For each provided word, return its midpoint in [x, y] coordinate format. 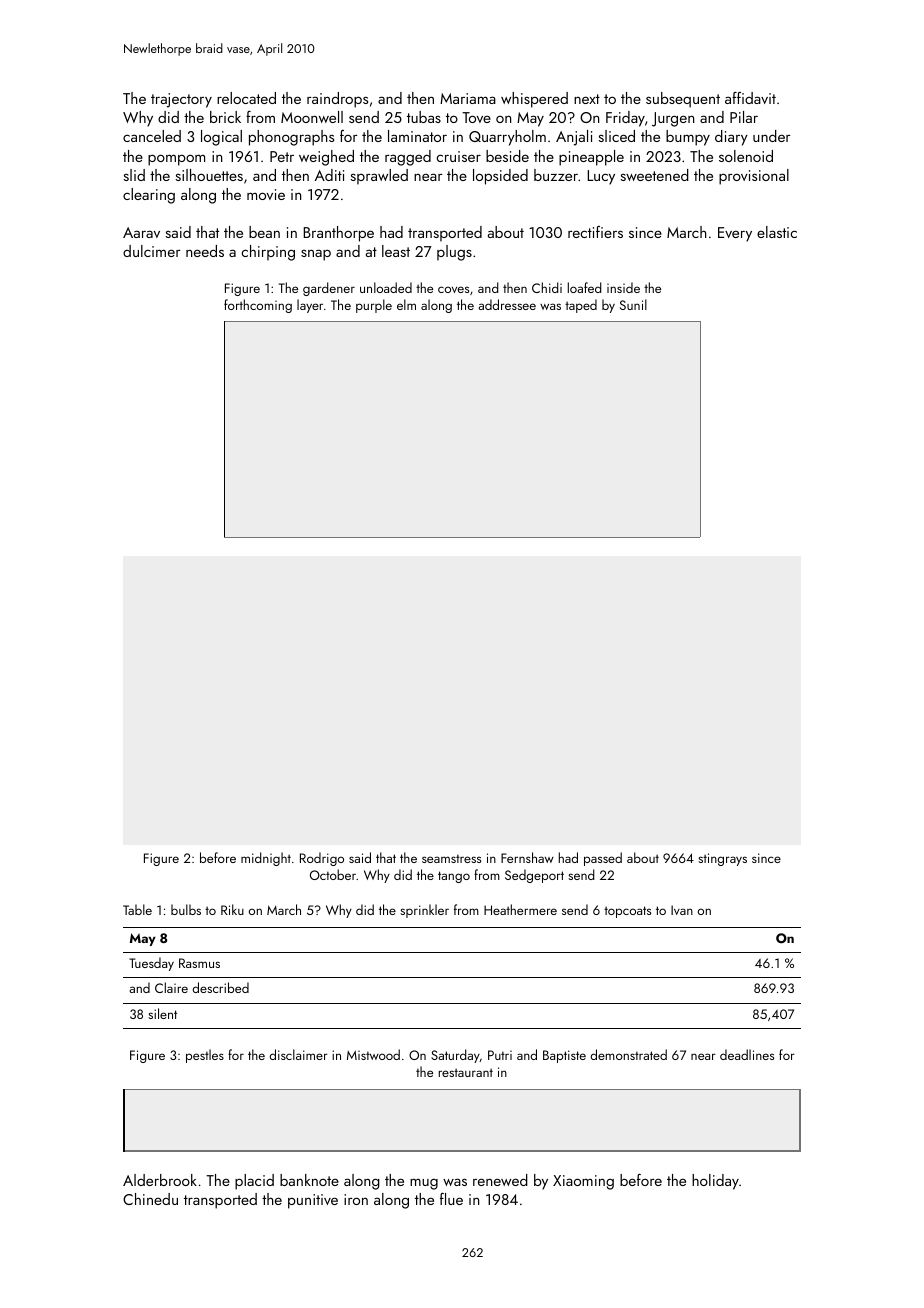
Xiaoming [583, 1182]
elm [406, 304]
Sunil [633, 304]
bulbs [186, 909]
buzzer [556, 175]
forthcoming [258, 306]
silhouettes [209, 175]
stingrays [722, 859]
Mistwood [373, 1054]
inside [623, 287]
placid [254, 1182]
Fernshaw [527, 857]
